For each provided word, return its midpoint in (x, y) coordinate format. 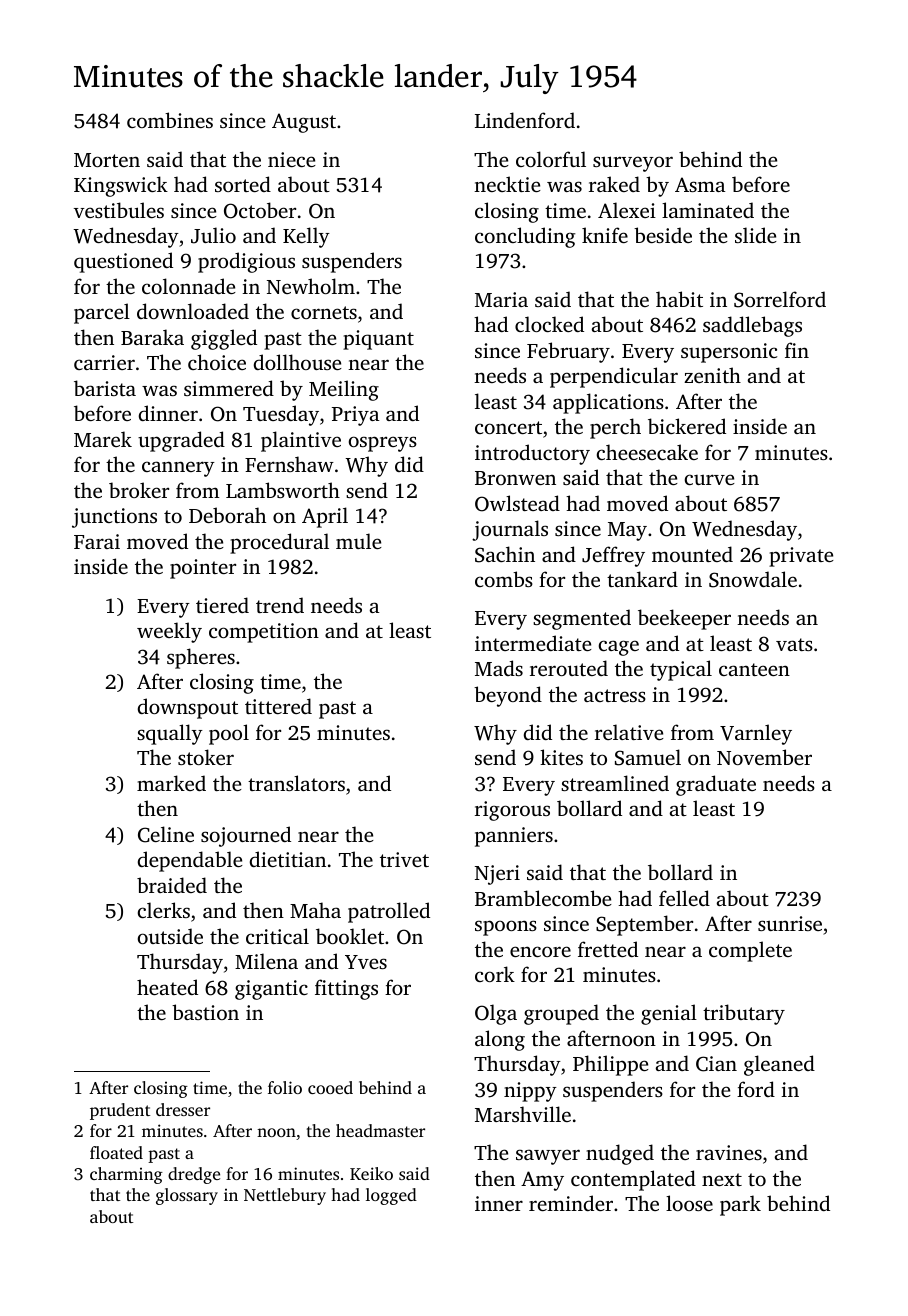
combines (170, 120)
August (304, 123)
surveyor (633, 164)
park (740, 1205)
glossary (187, 1196)
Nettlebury (285, 1196)
